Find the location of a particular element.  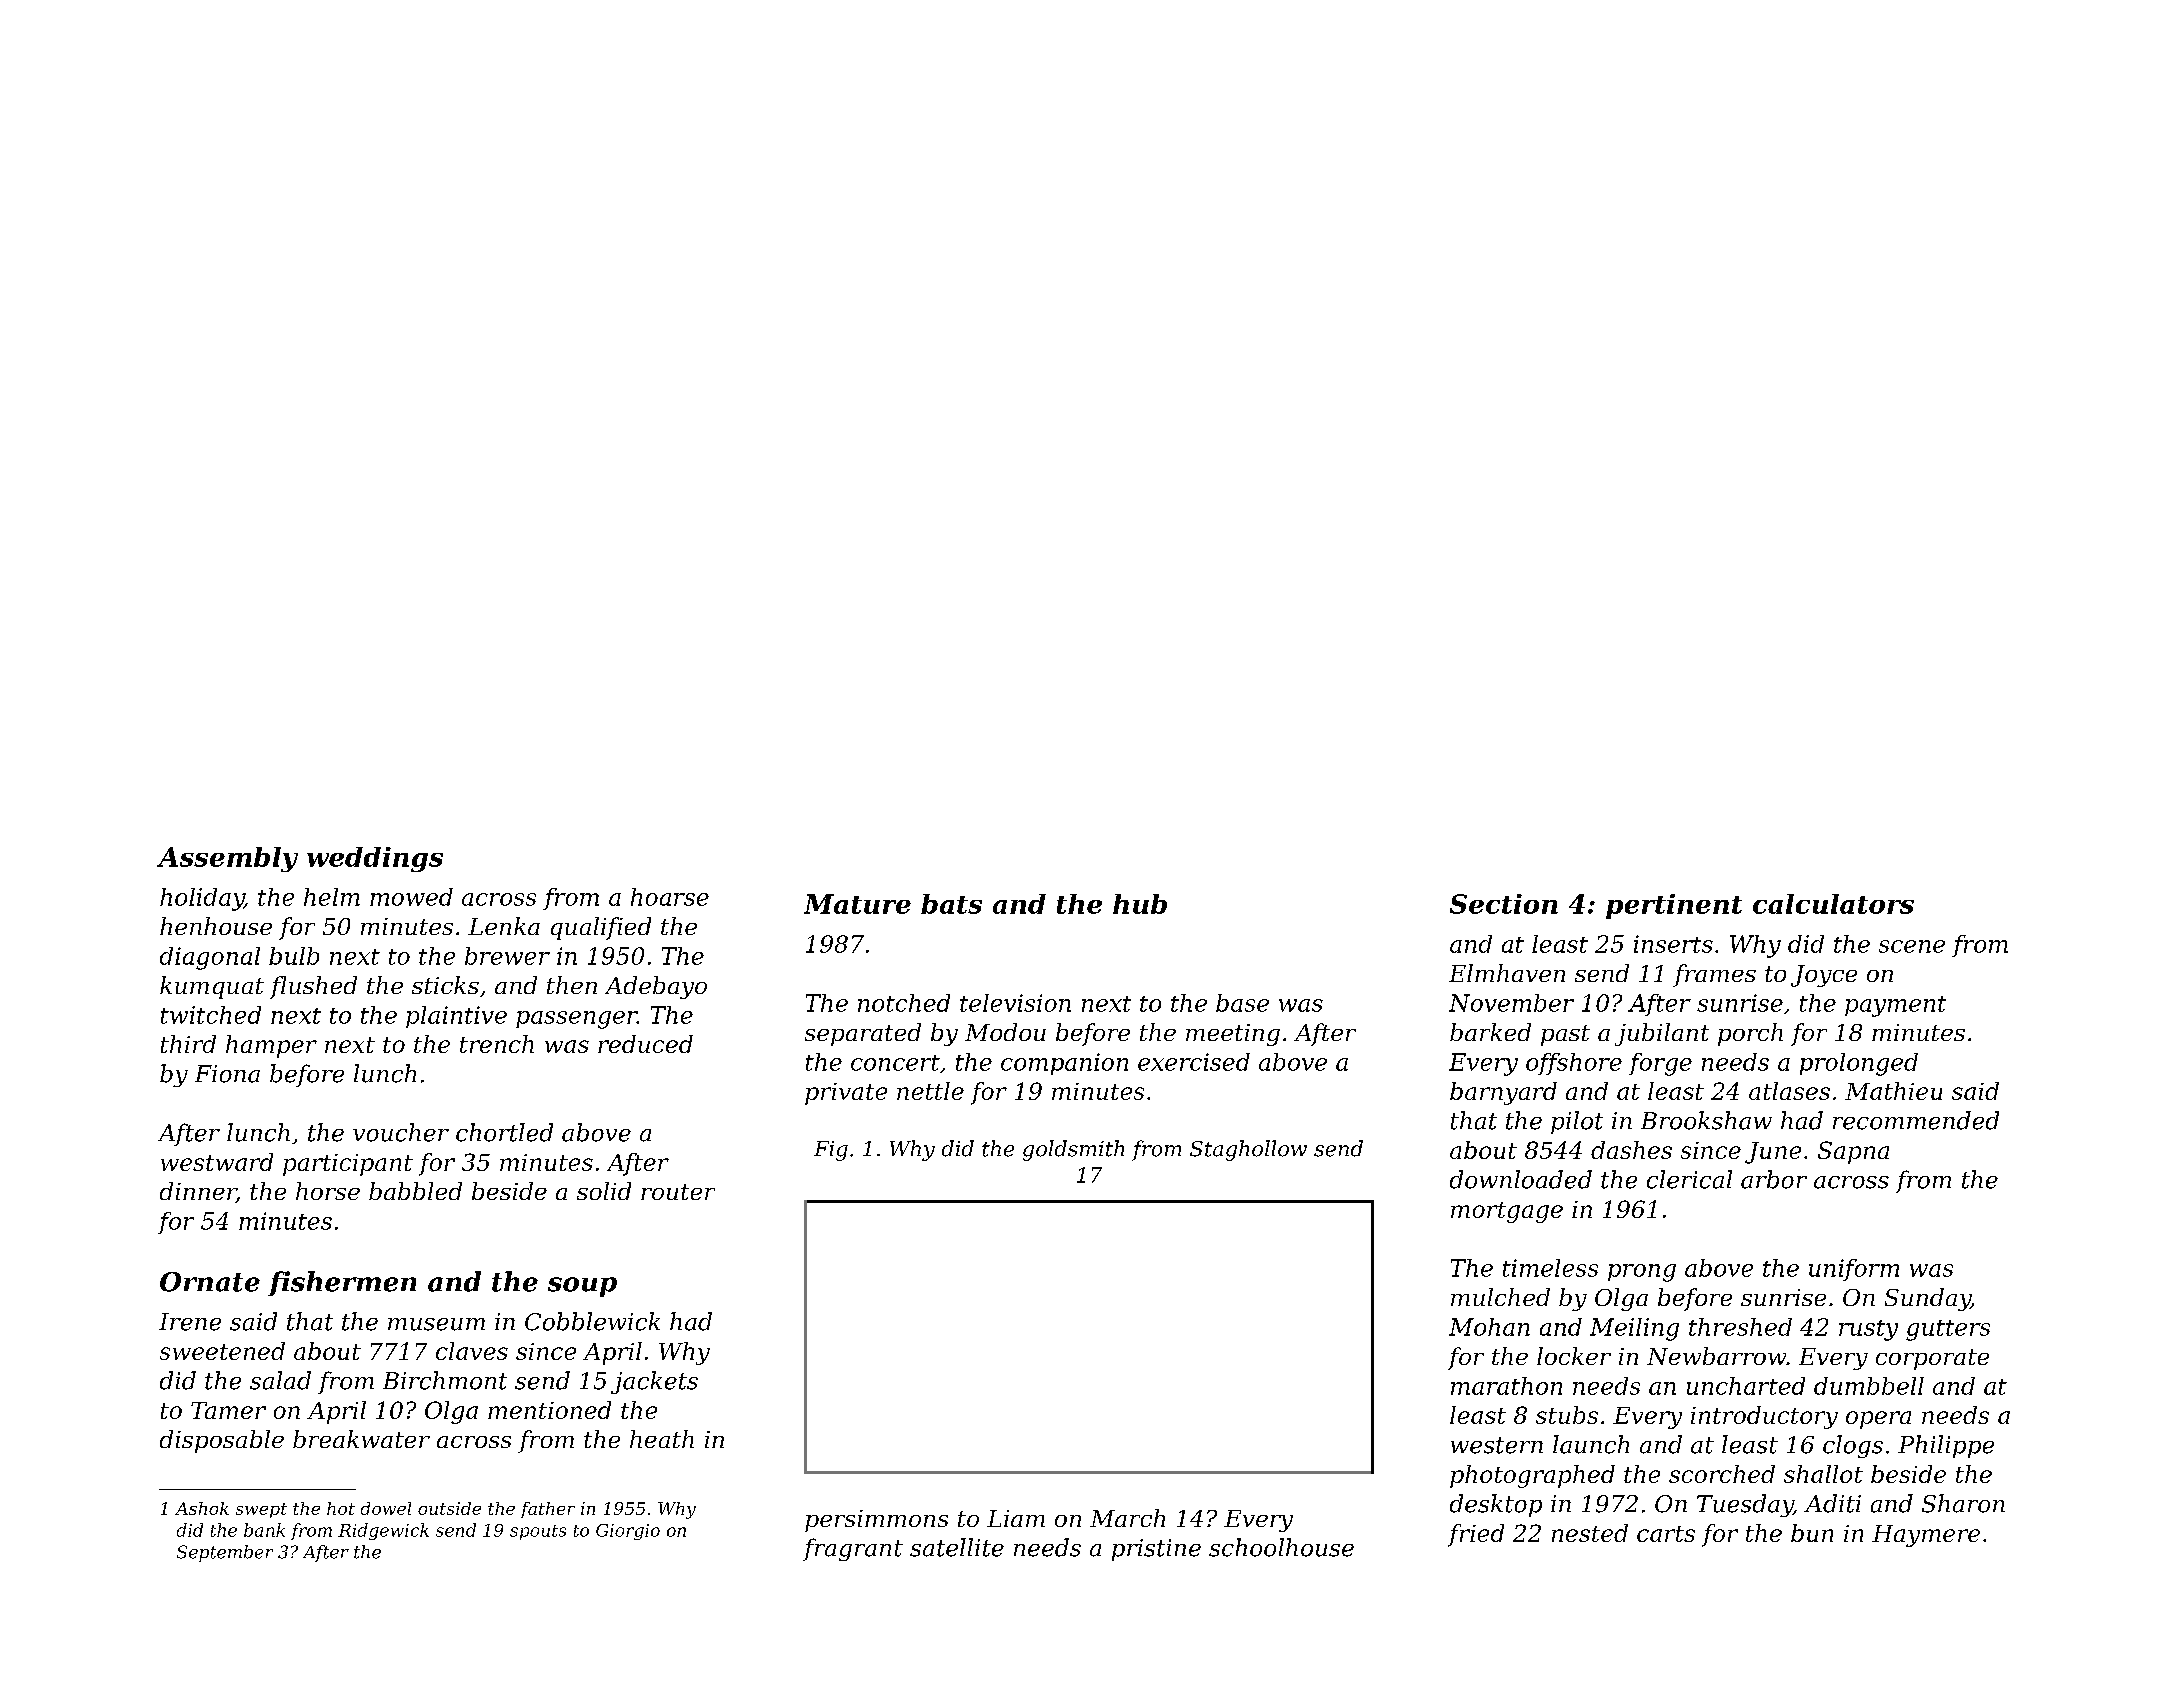

hoarse is located at coordinates (670, 897).
